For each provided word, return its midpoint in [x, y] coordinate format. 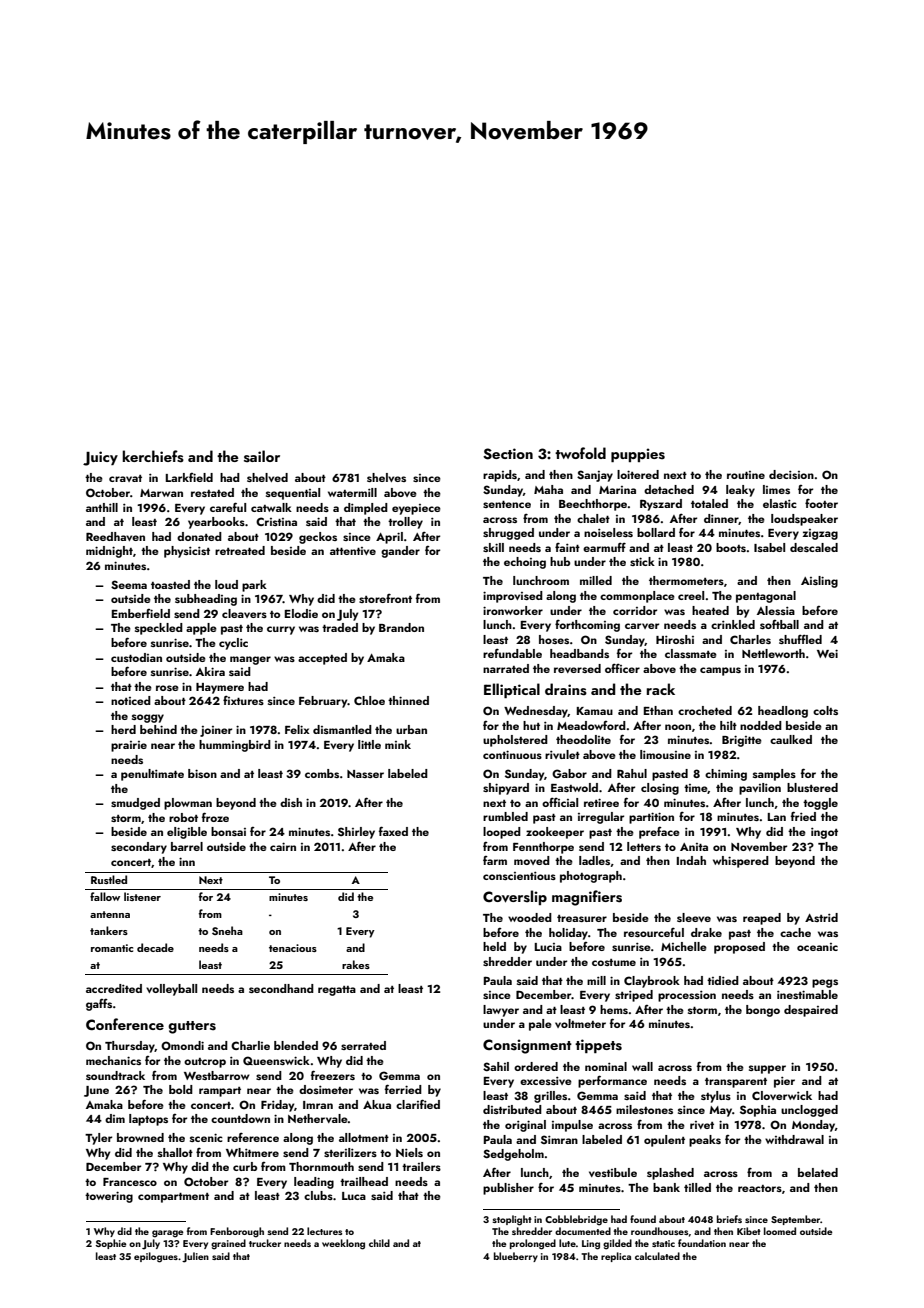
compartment [173, 1198]
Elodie [301, 613]
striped [634, 996]
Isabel [769, 547]
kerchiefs [153, 456]
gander [400, 552]
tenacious [293, 948]
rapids [500, 476]
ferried [403, 1089]
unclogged [809, 1111]
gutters [192, 1027]
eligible [187, 833]
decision [791, 474]
